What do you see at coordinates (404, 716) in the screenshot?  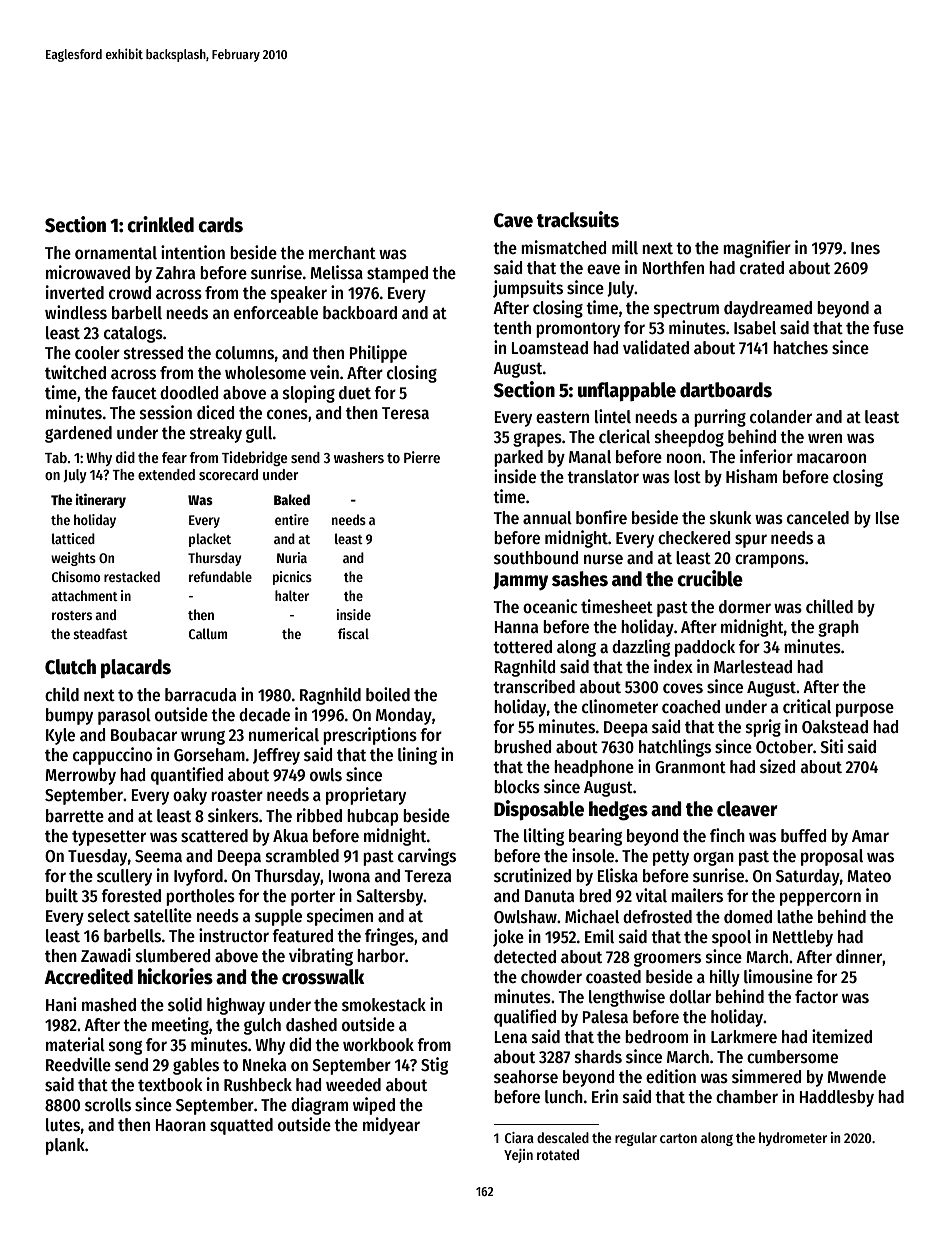 I see `Monday` at bounding box center [404, 716].
